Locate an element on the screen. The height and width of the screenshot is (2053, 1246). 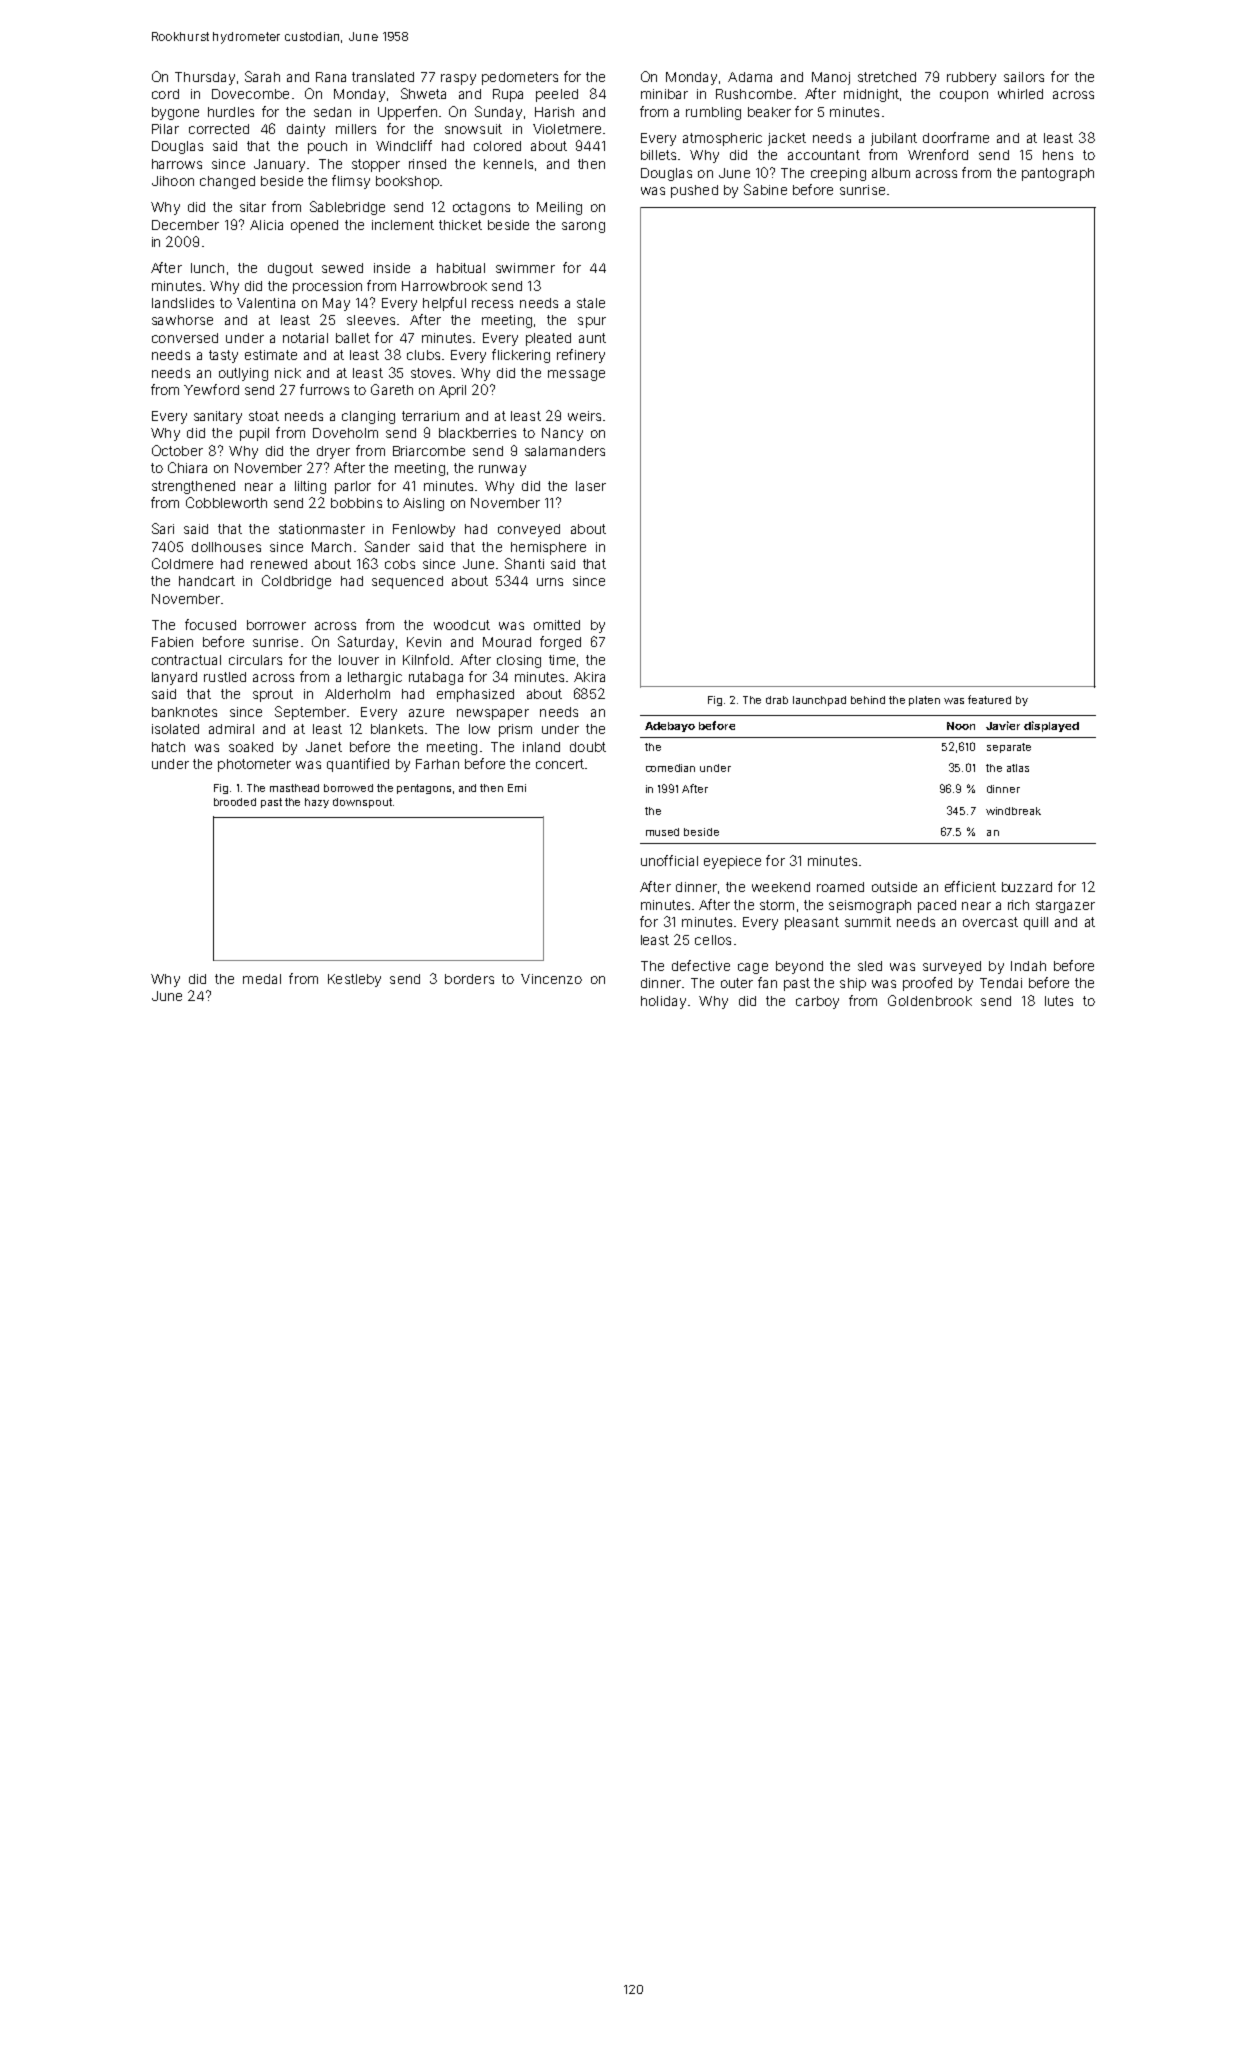
medal is located at coordinates (262, 979).
